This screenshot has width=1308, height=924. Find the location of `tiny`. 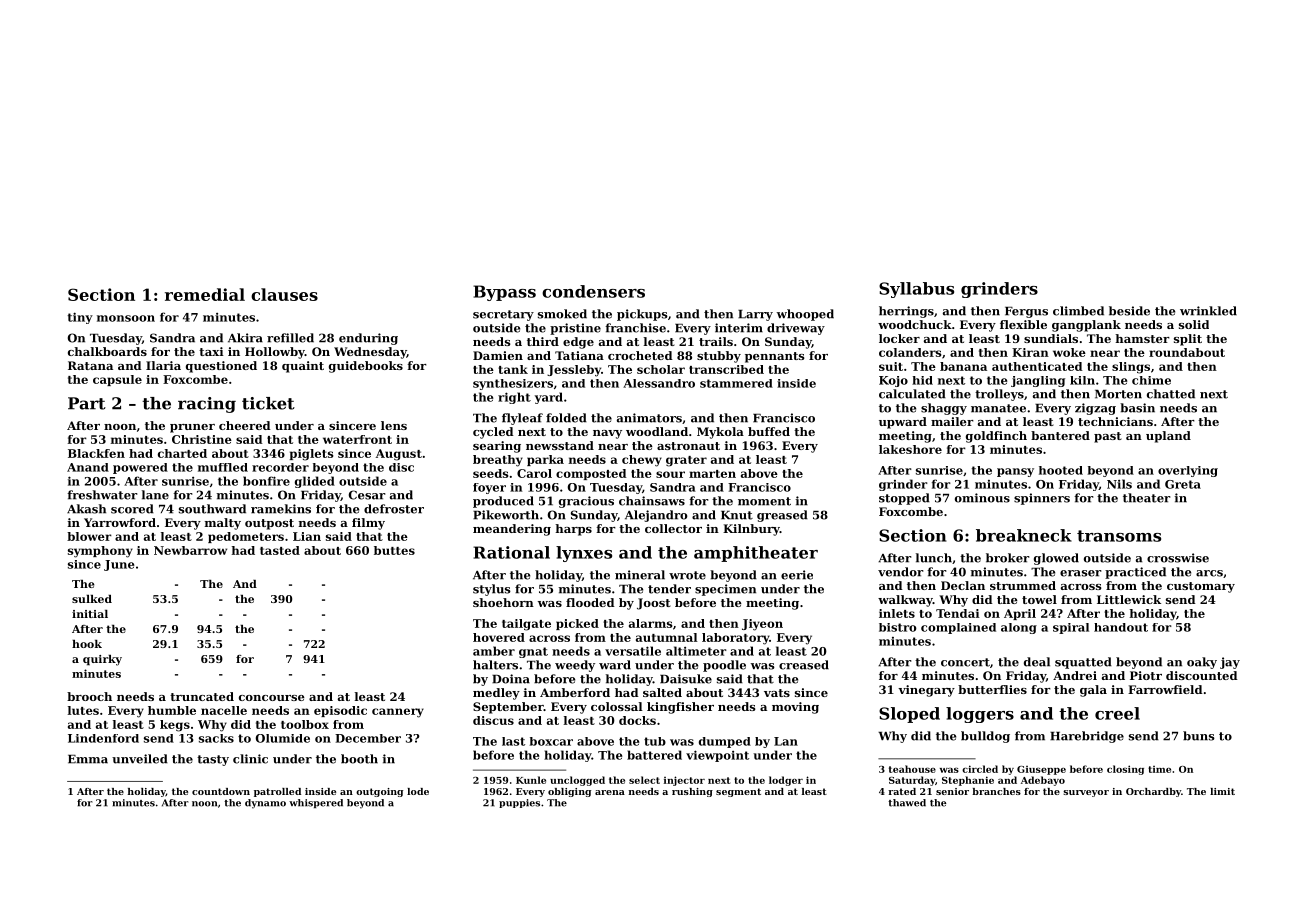

tiny is located at coordinates (80, 318).
